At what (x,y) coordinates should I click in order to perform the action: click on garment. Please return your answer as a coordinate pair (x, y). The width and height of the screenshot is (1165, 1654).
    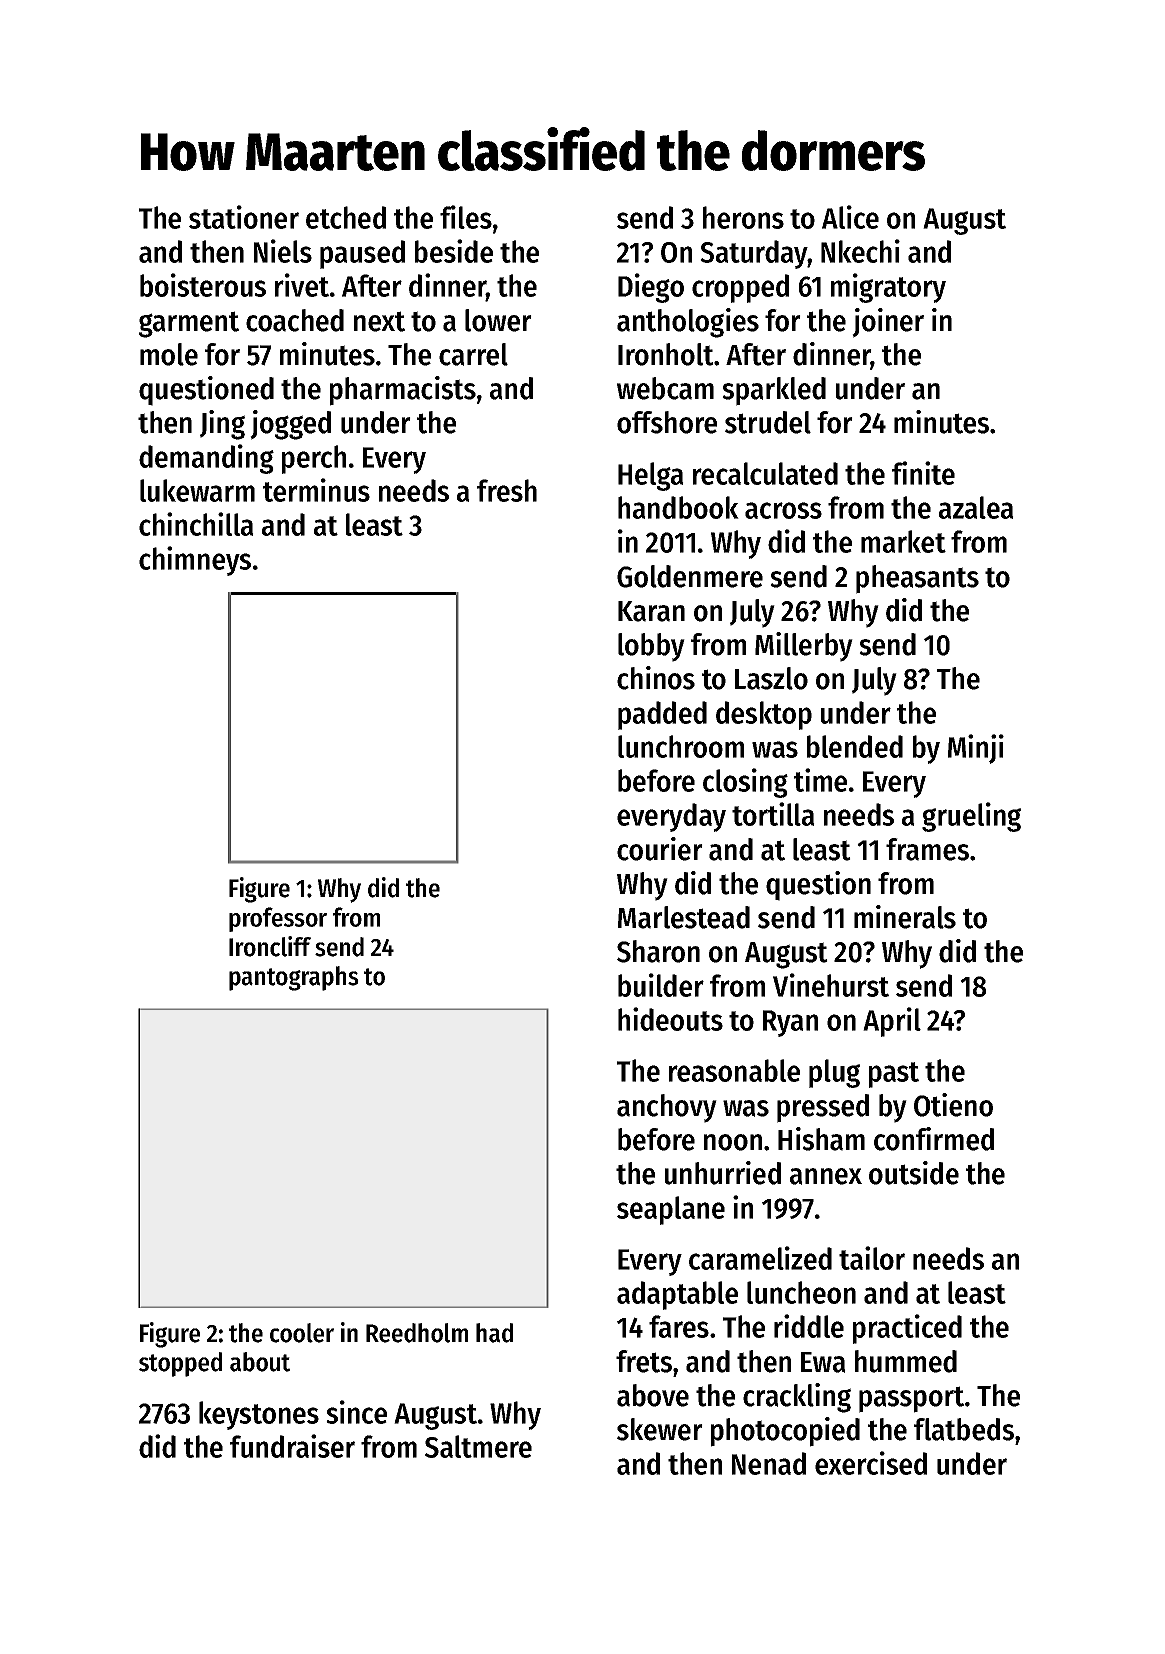
    Looking at the image, I should click on (189, 324).
